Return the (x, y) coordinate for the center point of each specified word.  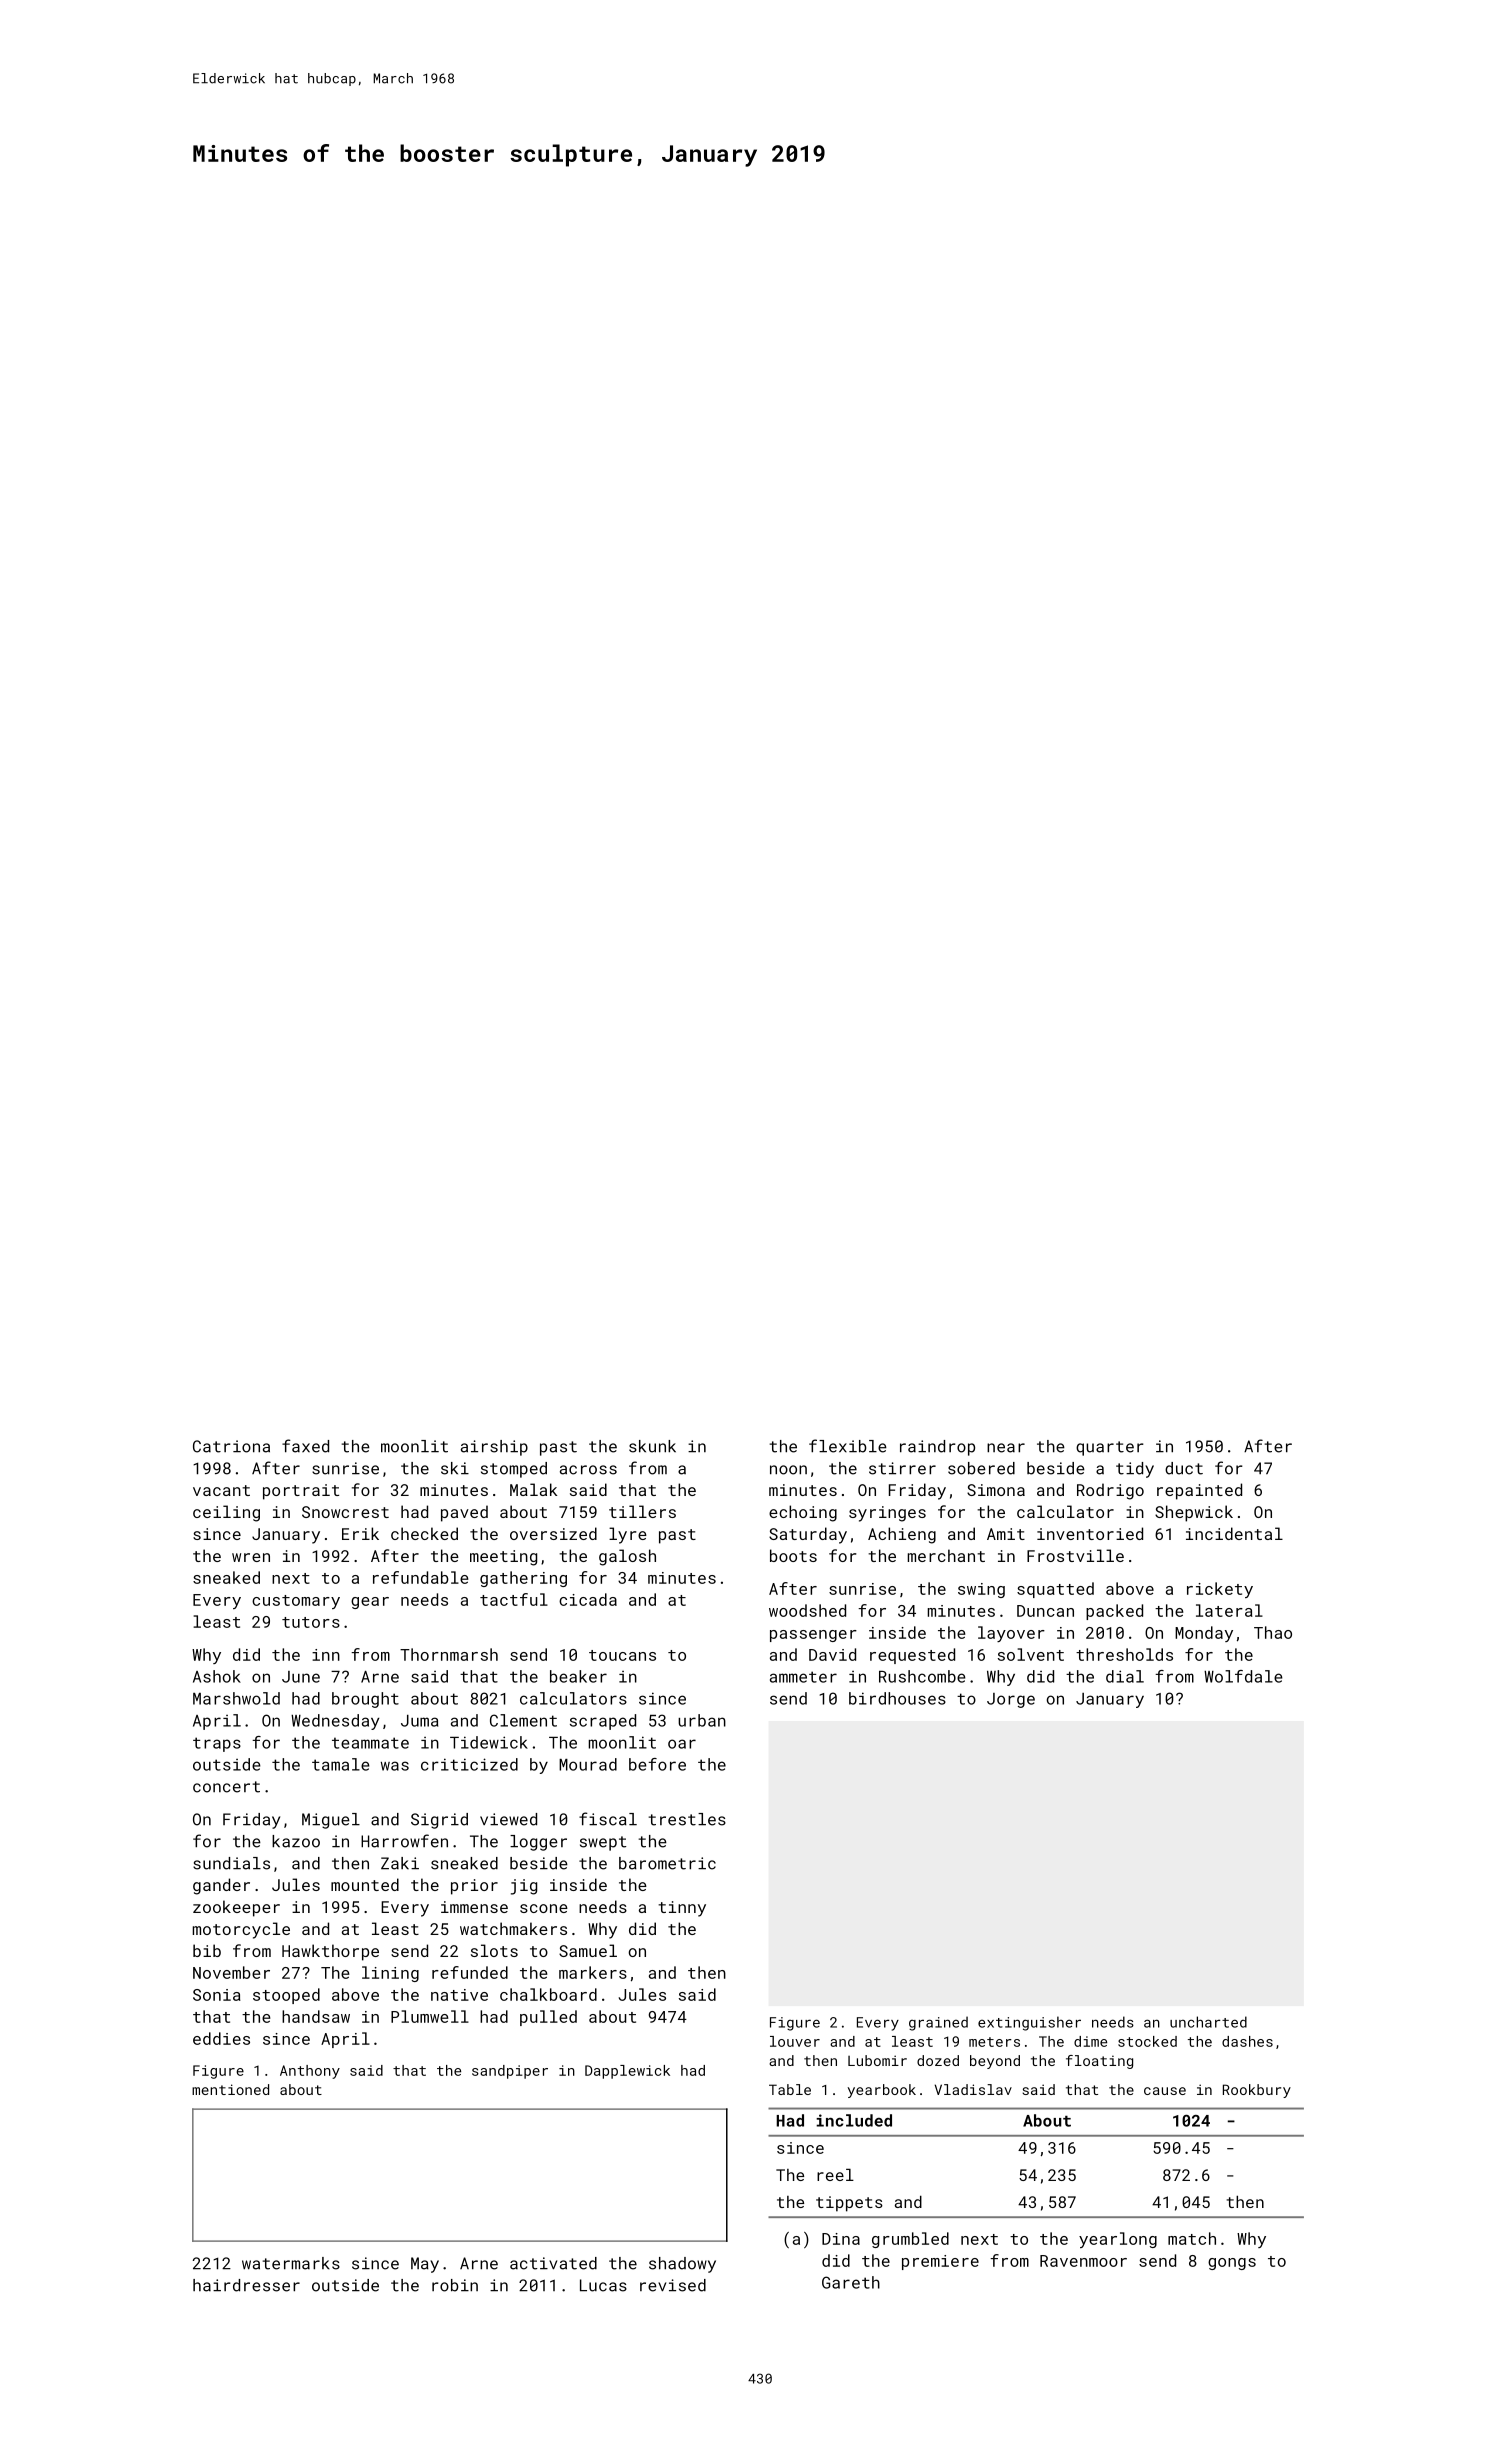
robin (455, 2285)
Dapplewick (627, 2072)
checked (424, 1533)
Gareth (851, 2282)
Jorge (1011, 1700)
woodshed (807, 1610)
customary (296, 1602)
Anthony (310, 2072)
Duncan (1045, 1611)
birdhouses (897, 1698)
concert (226, 1787)
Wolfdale (1243, 1676)
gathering (523, 1579)
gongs (1232, 2264)
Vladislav (973, 2089)
